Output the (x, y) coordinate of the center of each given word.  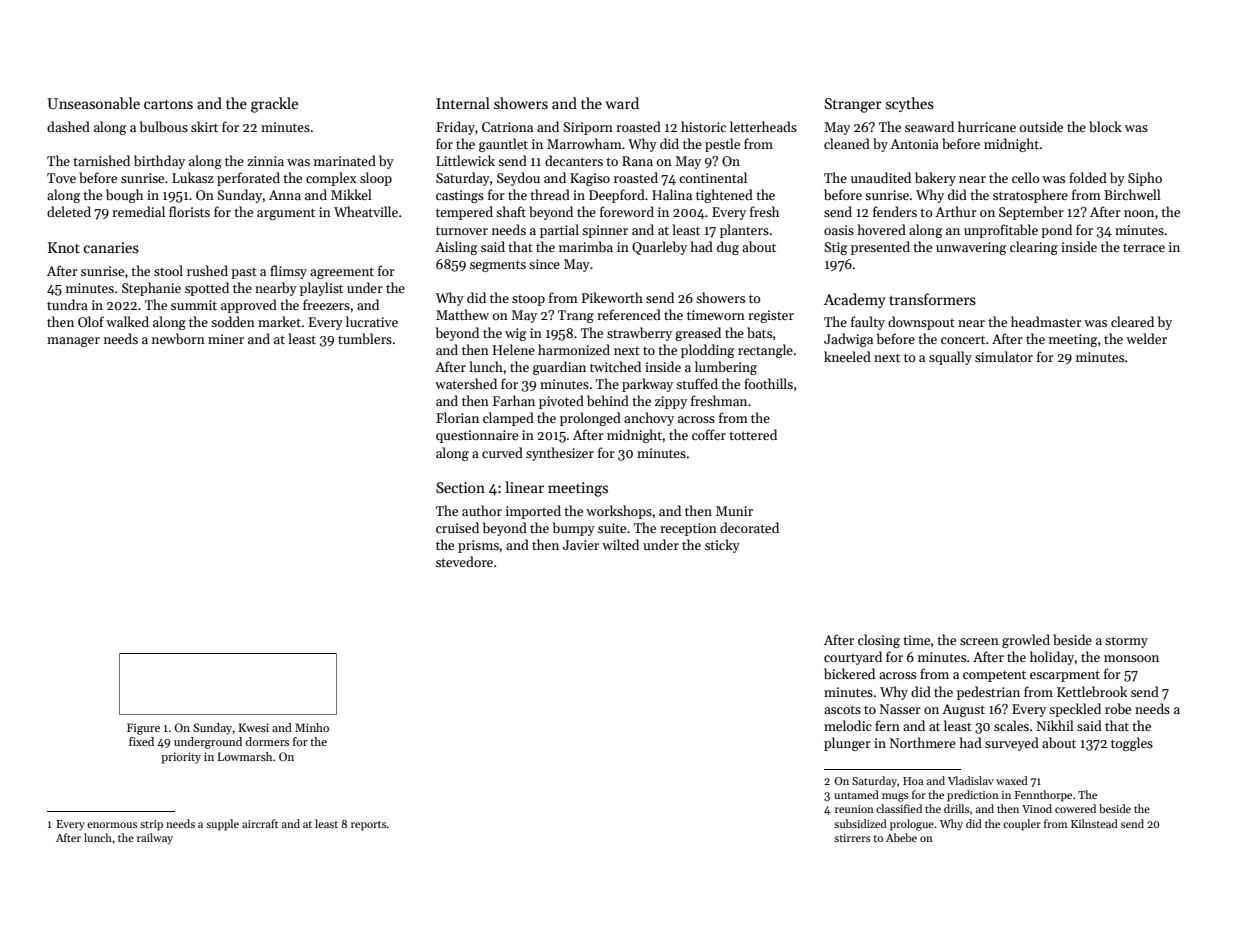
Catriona (507, 127)
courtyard (853, 658)
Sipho (1145, 179)
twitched (615, 366)
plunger (847, 744)
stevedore (464, 561)
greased (698, 334)
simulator (1004, 356)
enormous (112, 825)
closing (879, 641)
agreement (342, 273)
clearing (1034, 248)
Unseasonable (93, 103)
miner (226, 339)
